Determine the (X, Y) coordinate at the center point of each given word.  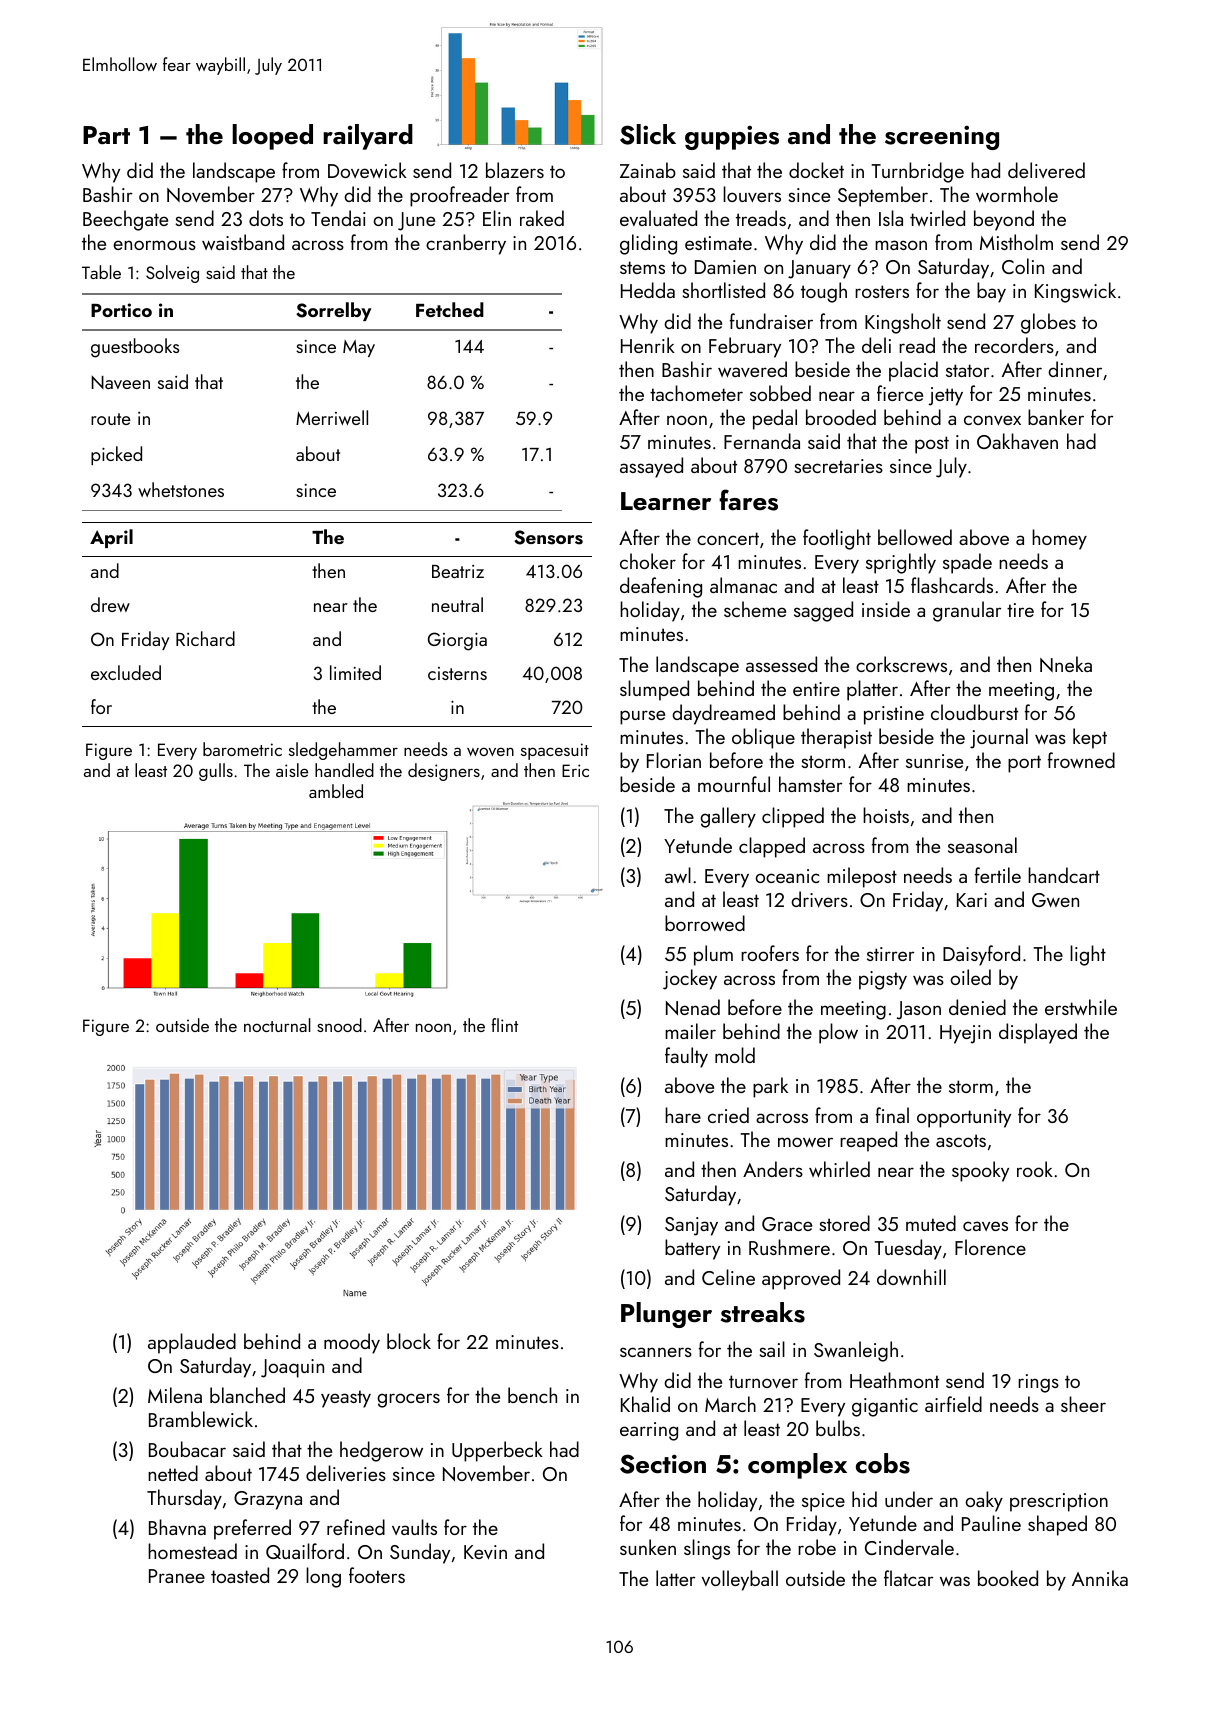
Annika (1100, 1578)
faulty (686, 1057)
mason (901, 245)
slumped (654, 690)
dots (266, 218)
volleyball (740, 1580)
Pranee (177, 1576)
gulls (216, 772)
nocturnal (277, 1025)
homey (1059, 539)
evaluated (658, 218)
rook (1035, 1169)
